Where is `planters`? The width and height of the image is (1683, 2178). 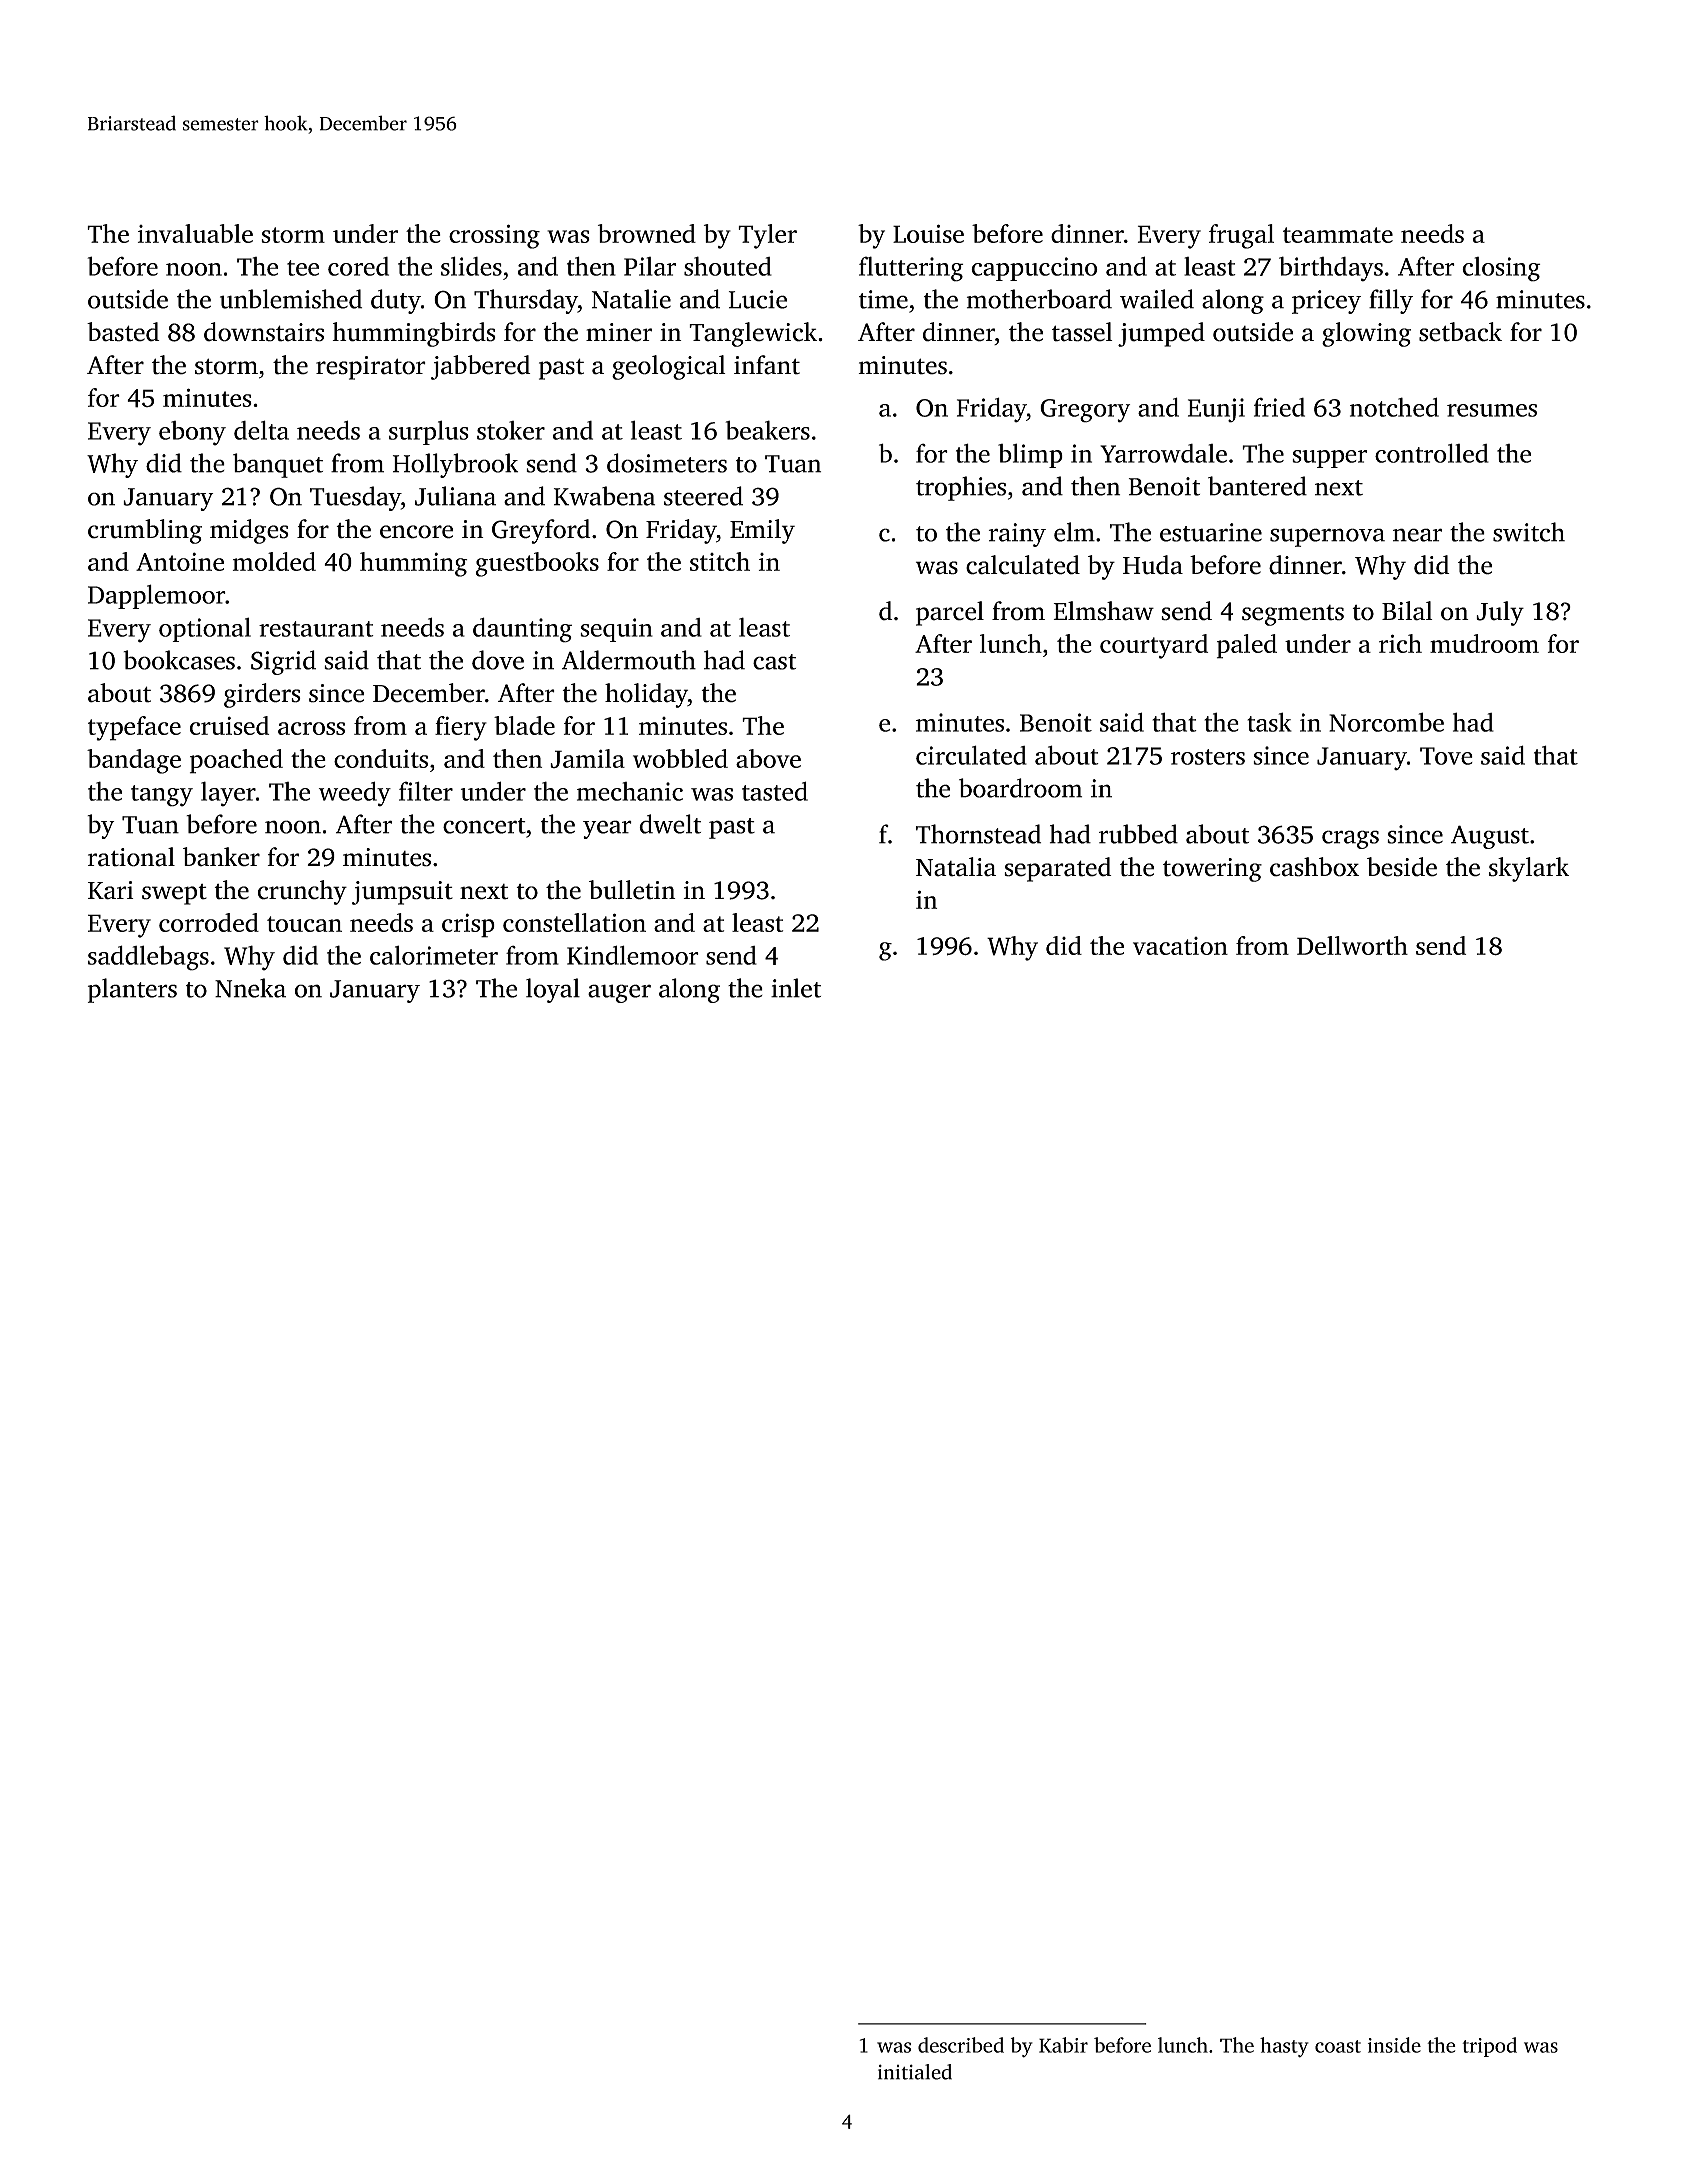
planters is located at coordinates (132, 990).
